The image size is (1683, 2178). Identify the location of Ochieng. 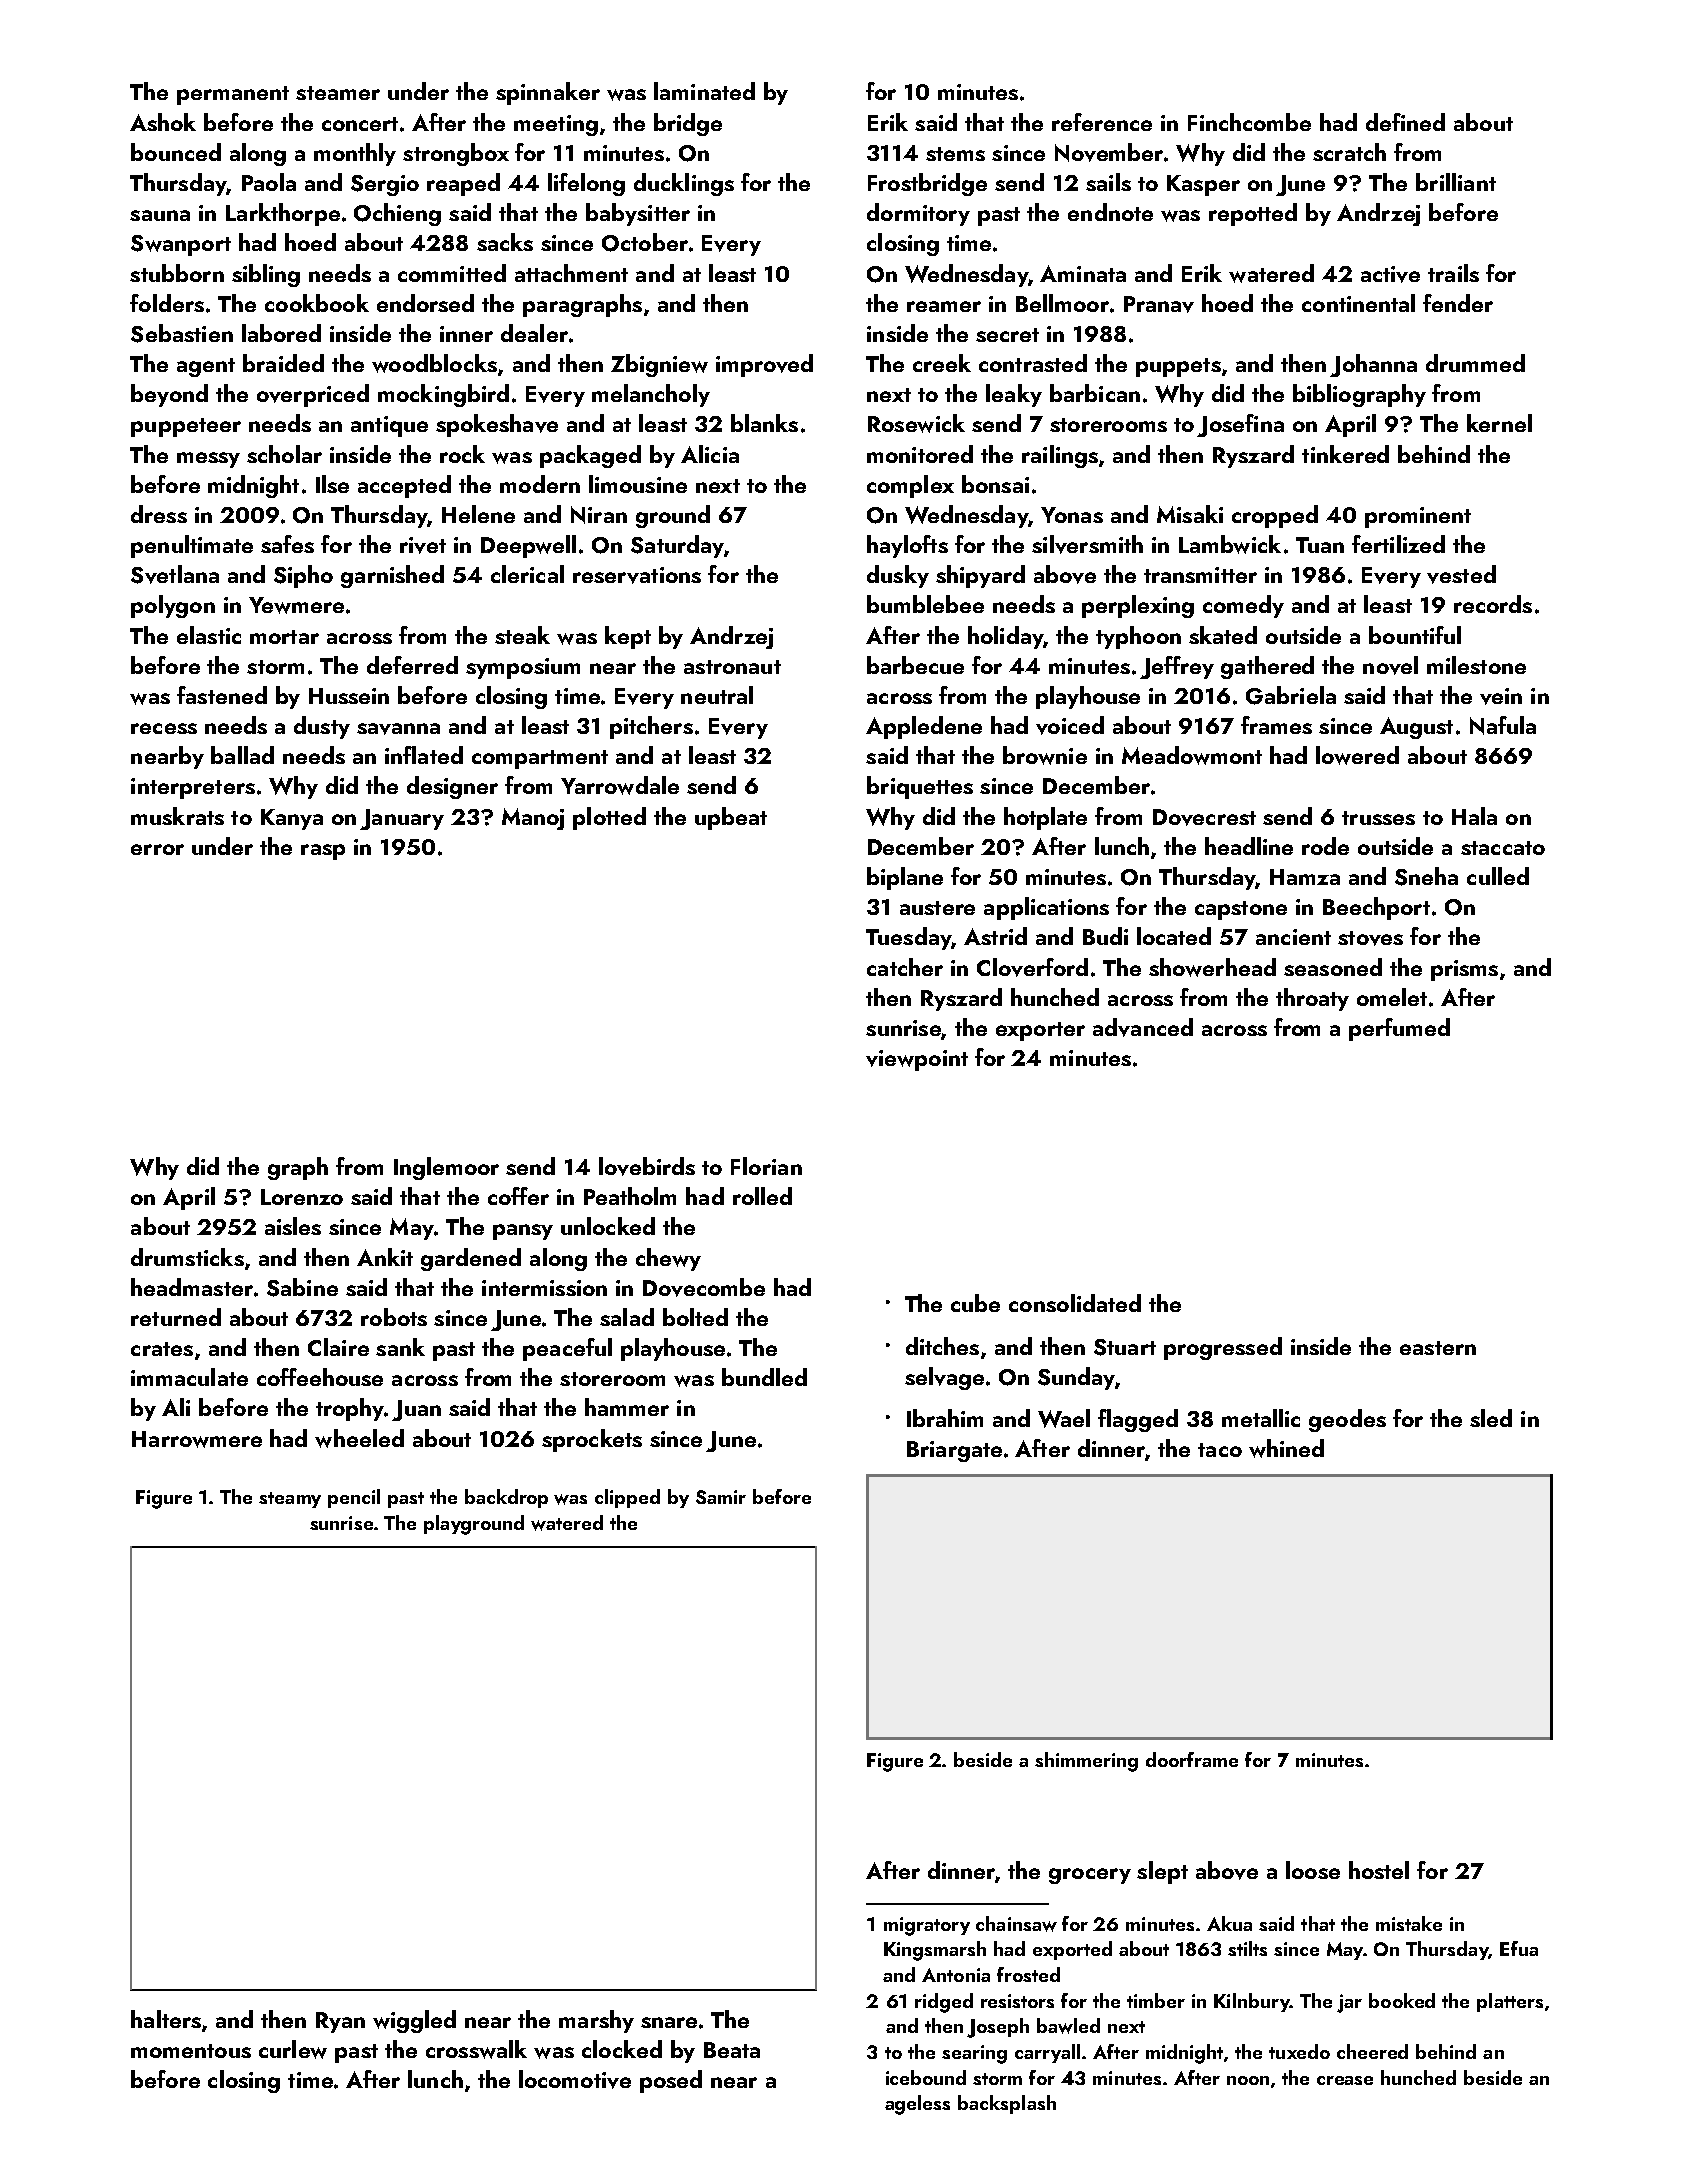
(397, 214).
